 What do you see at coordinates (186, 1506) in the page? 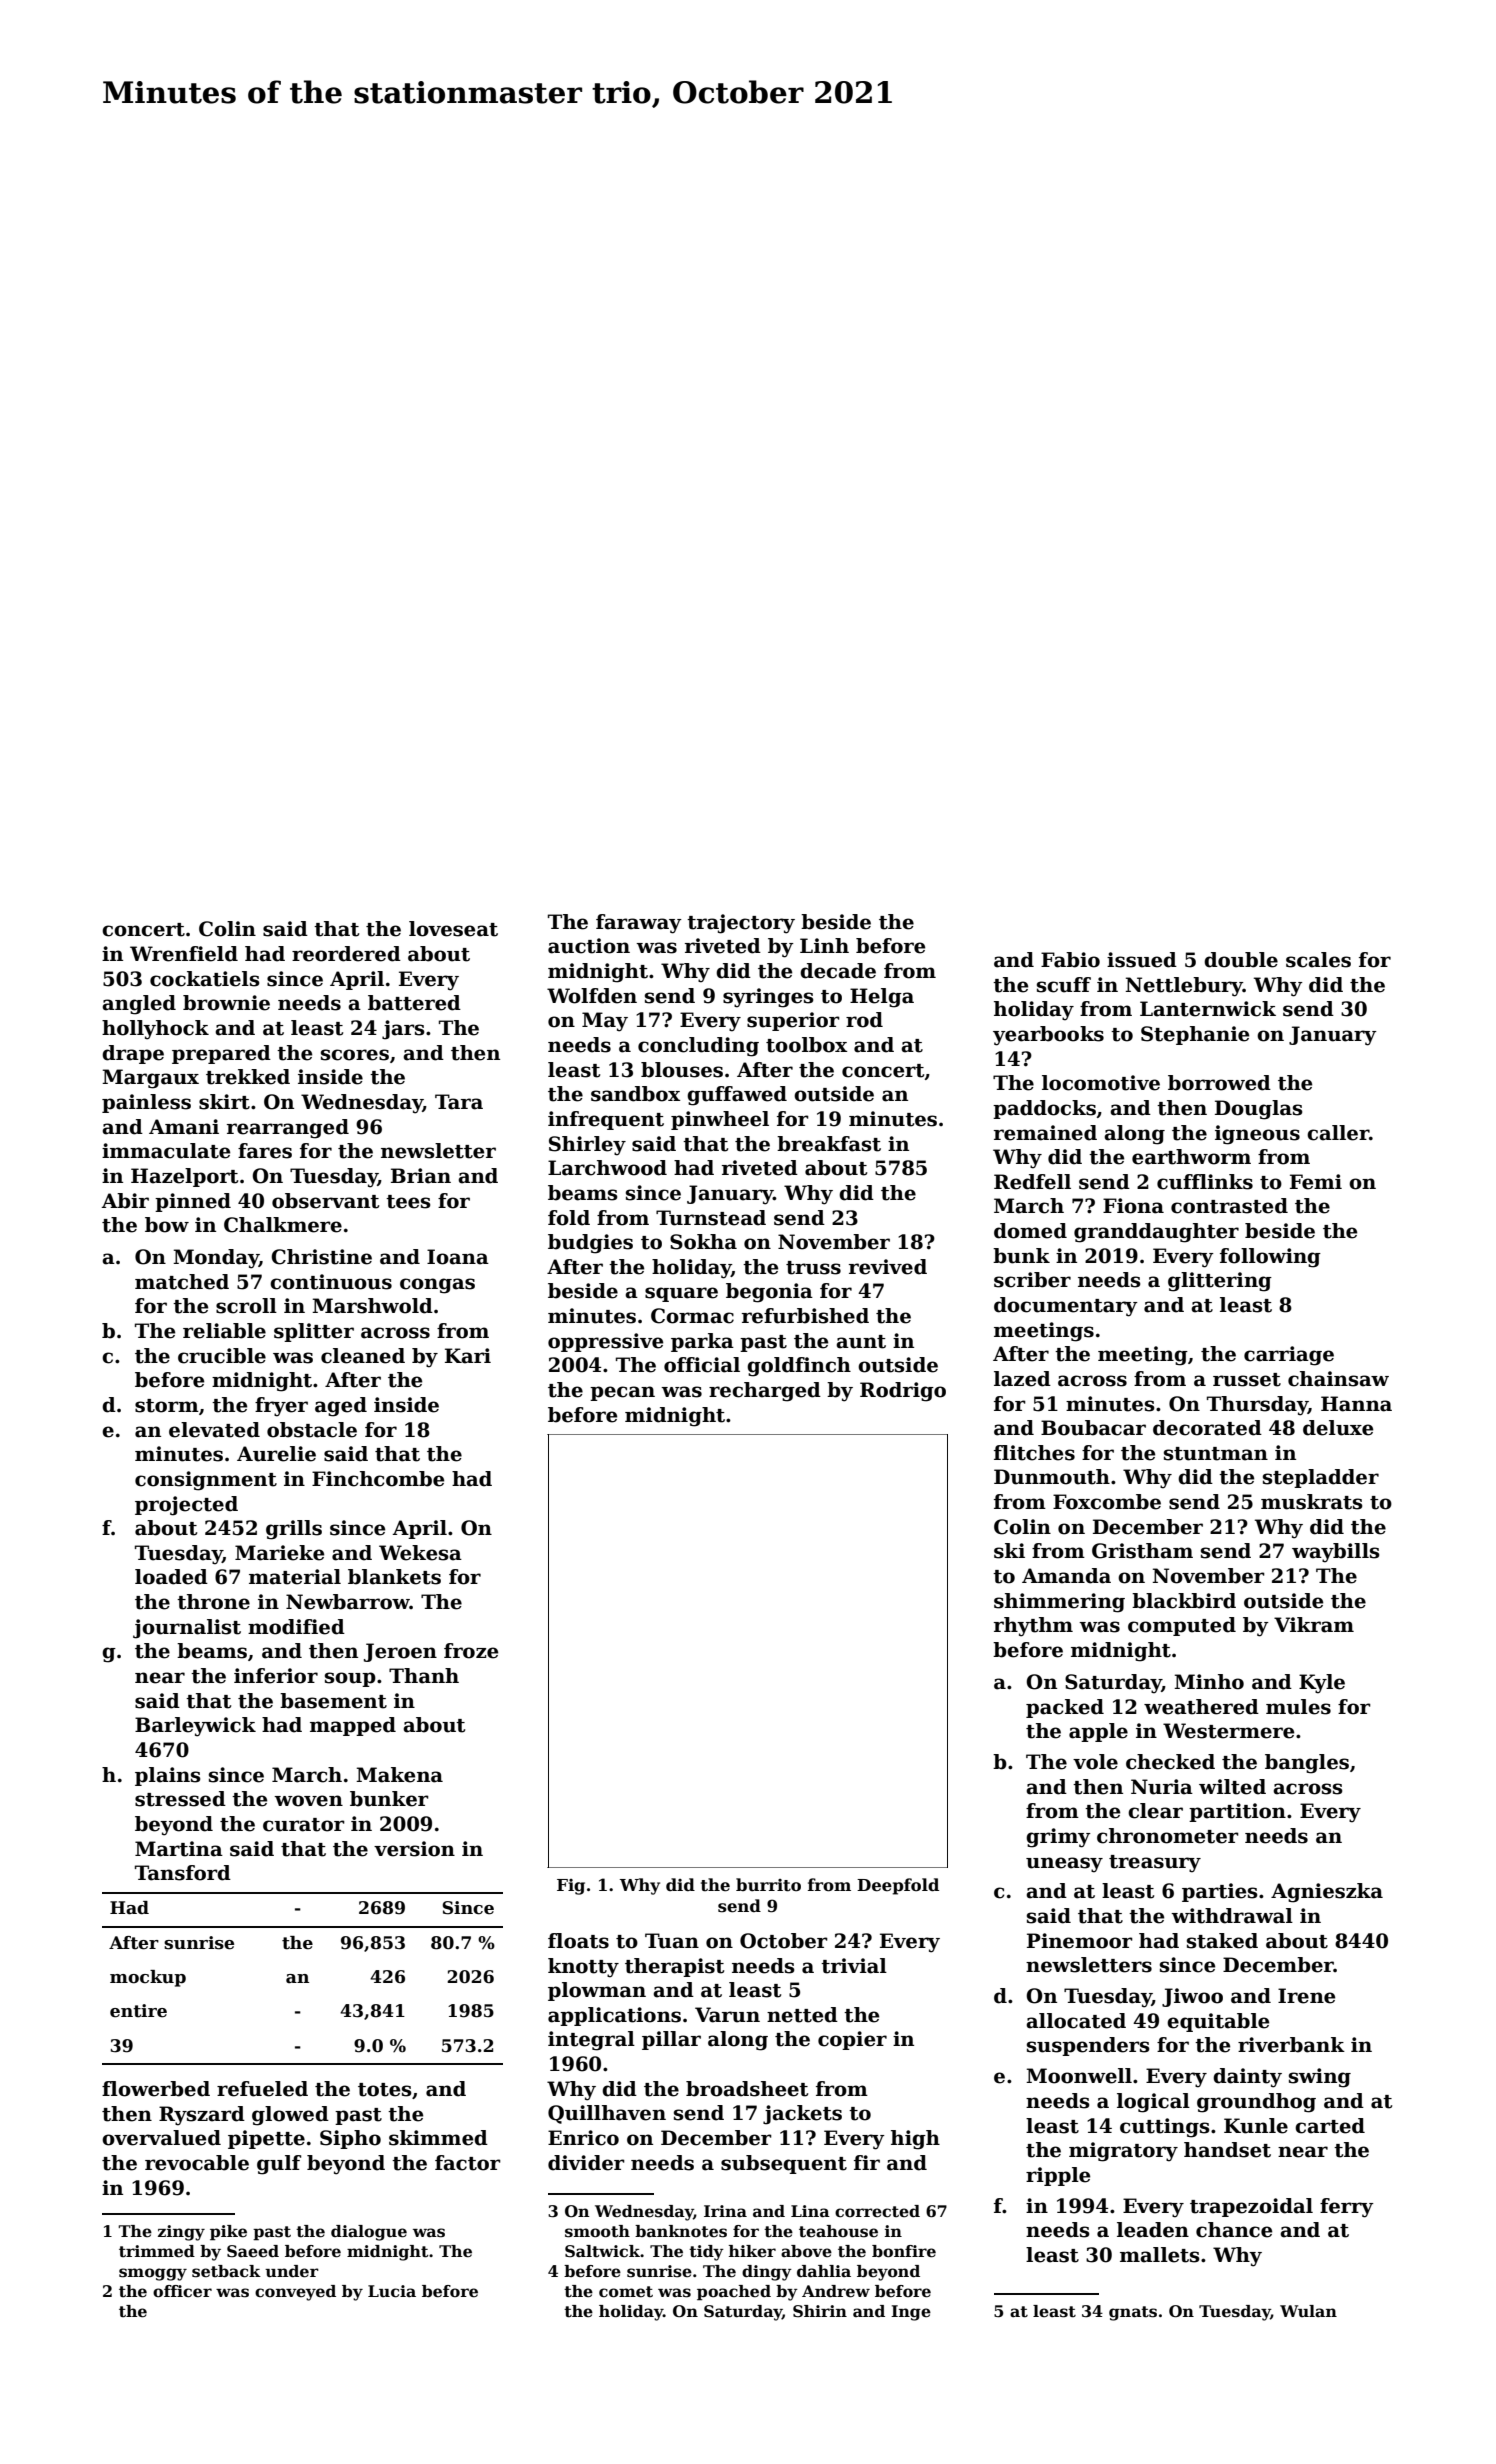
I see `projected` at bounding box center [186, 1506].
